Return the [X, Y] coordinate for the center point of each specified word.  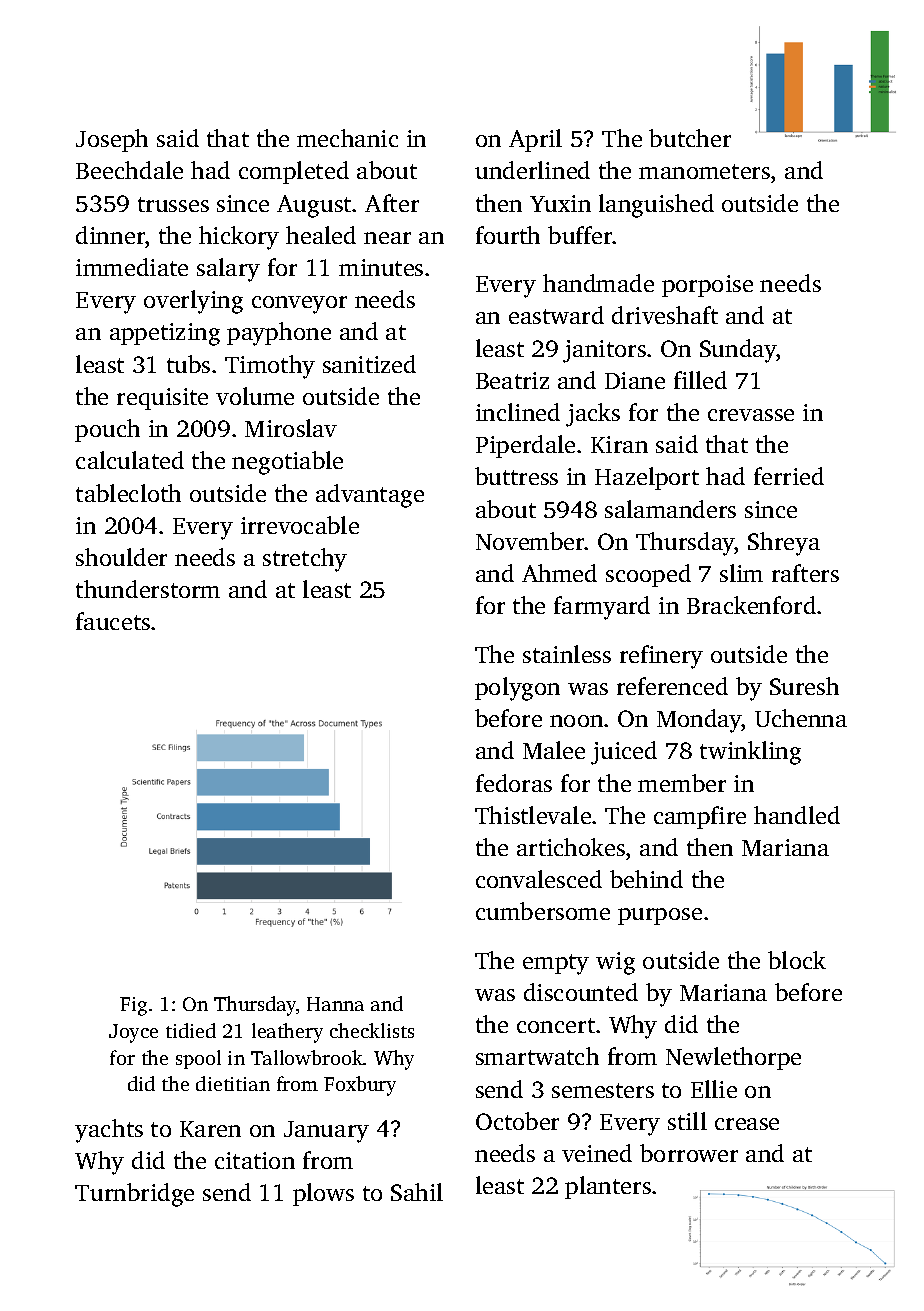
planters [608, 1187]
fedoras [514, 783]
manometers [704, 171]
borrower [689, 1153]
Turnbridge [134, 1195]
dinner [110, 235]
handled [797, 815]
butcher [690, 138]
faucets [113, 621]
